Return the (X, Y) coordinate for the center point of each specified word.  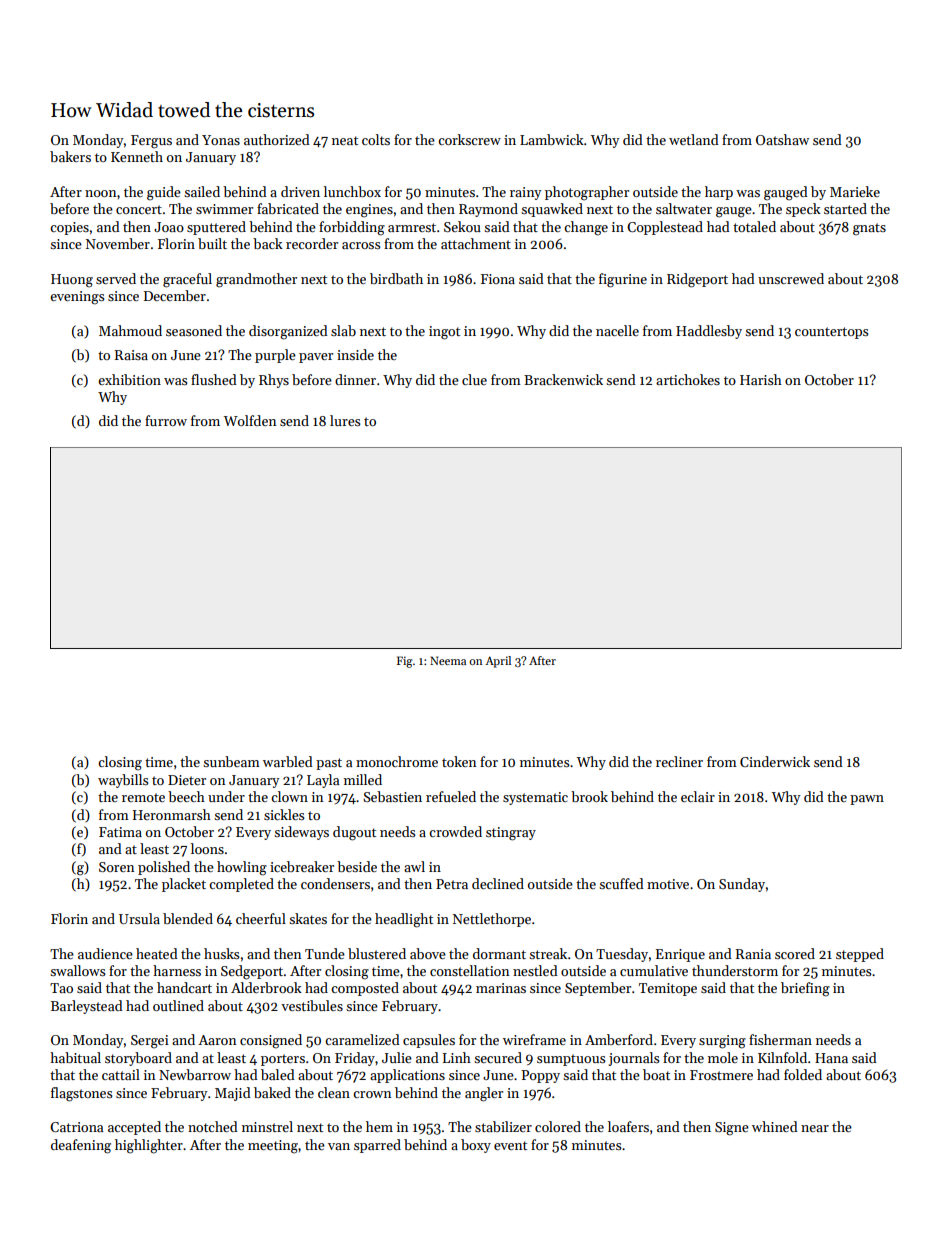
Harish (761, 379)
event (510, 1145)
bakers (70, 156)
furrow (166, 420)
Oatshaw (782, 139)
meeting (273, 1147)
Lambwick (552, 139)
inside (355, 354)
